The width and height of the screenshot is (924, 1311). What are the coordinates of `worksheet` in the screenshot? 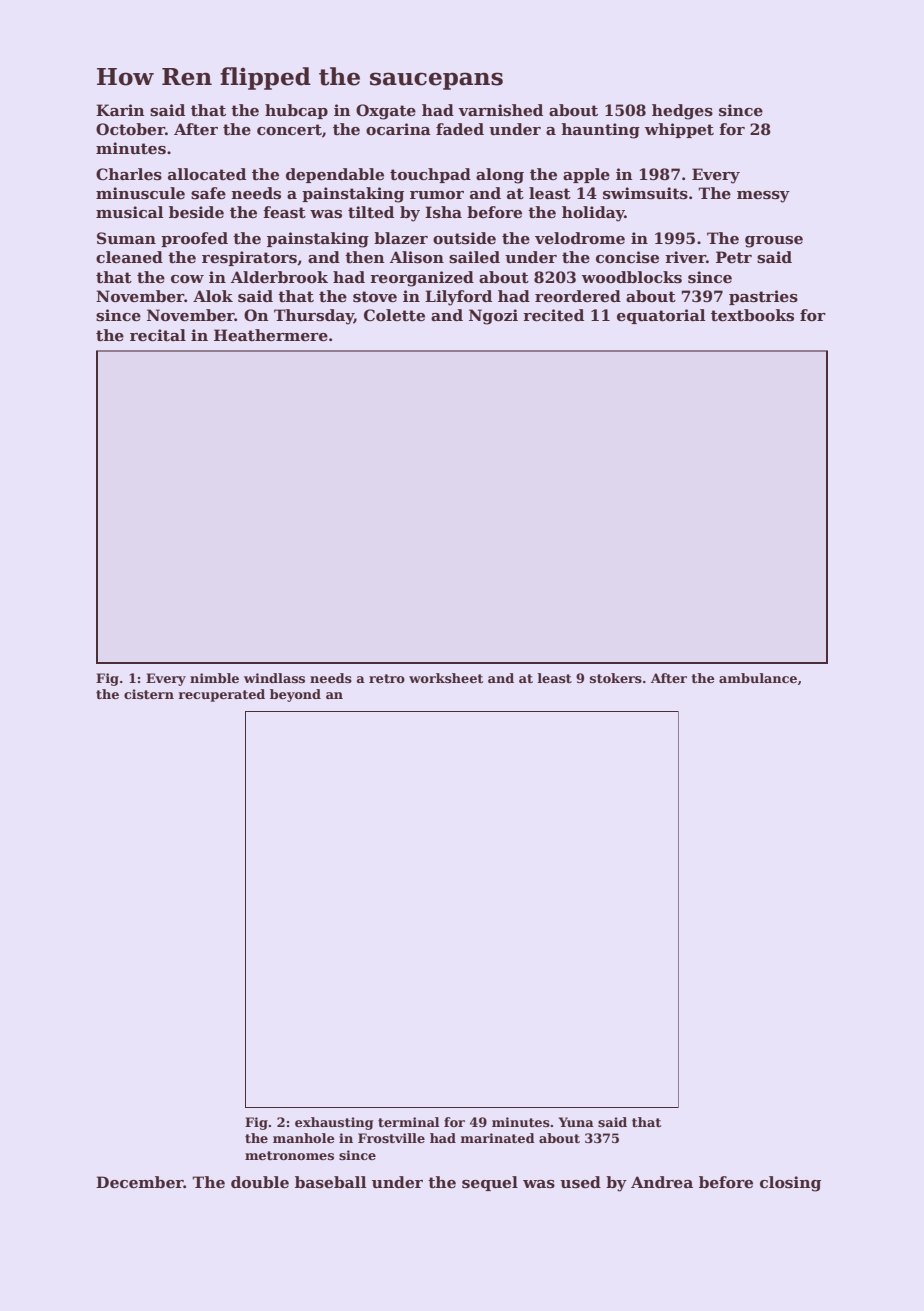 It's located at (446, 678).
